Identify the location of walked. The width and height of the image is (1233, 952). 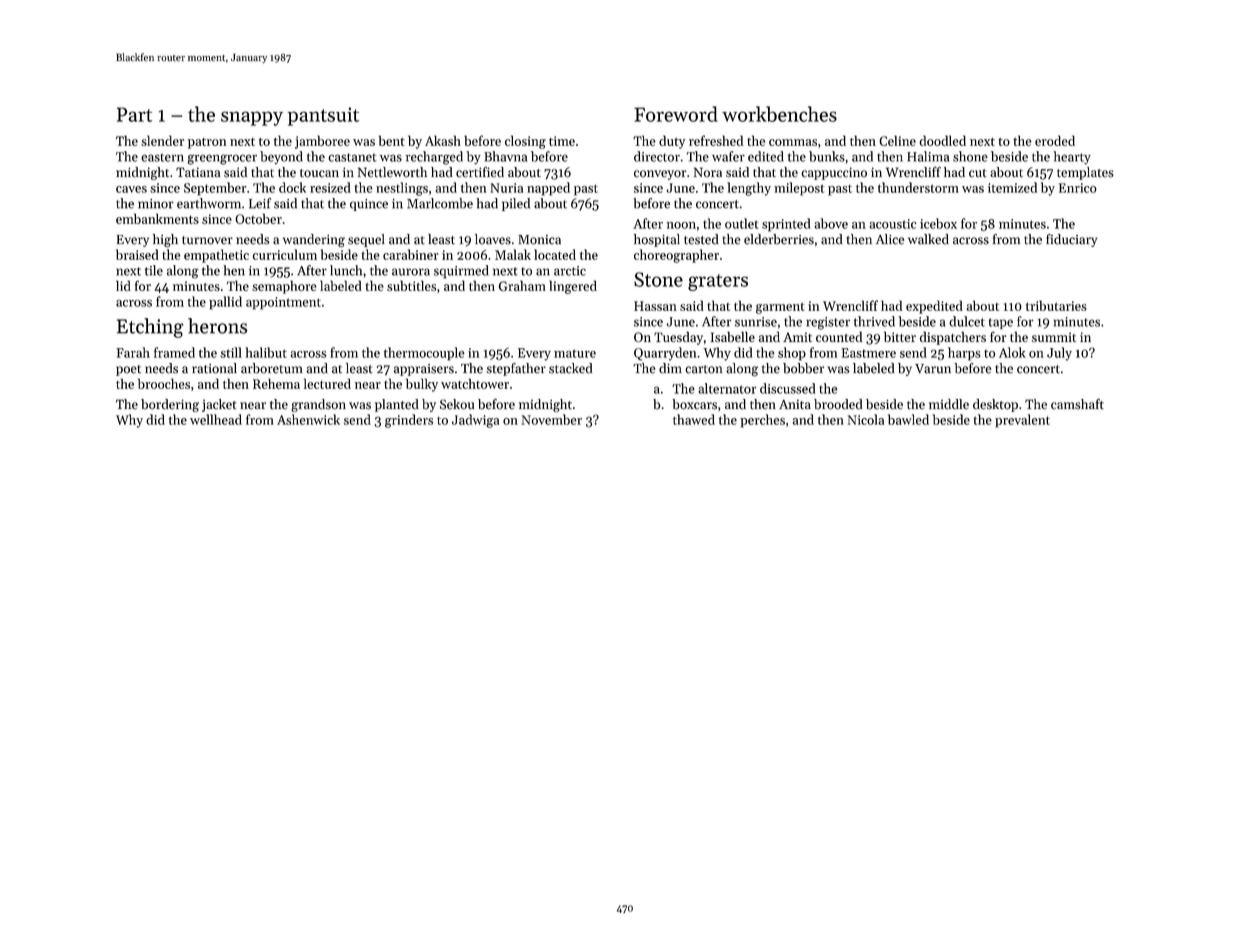
(928, 239).
